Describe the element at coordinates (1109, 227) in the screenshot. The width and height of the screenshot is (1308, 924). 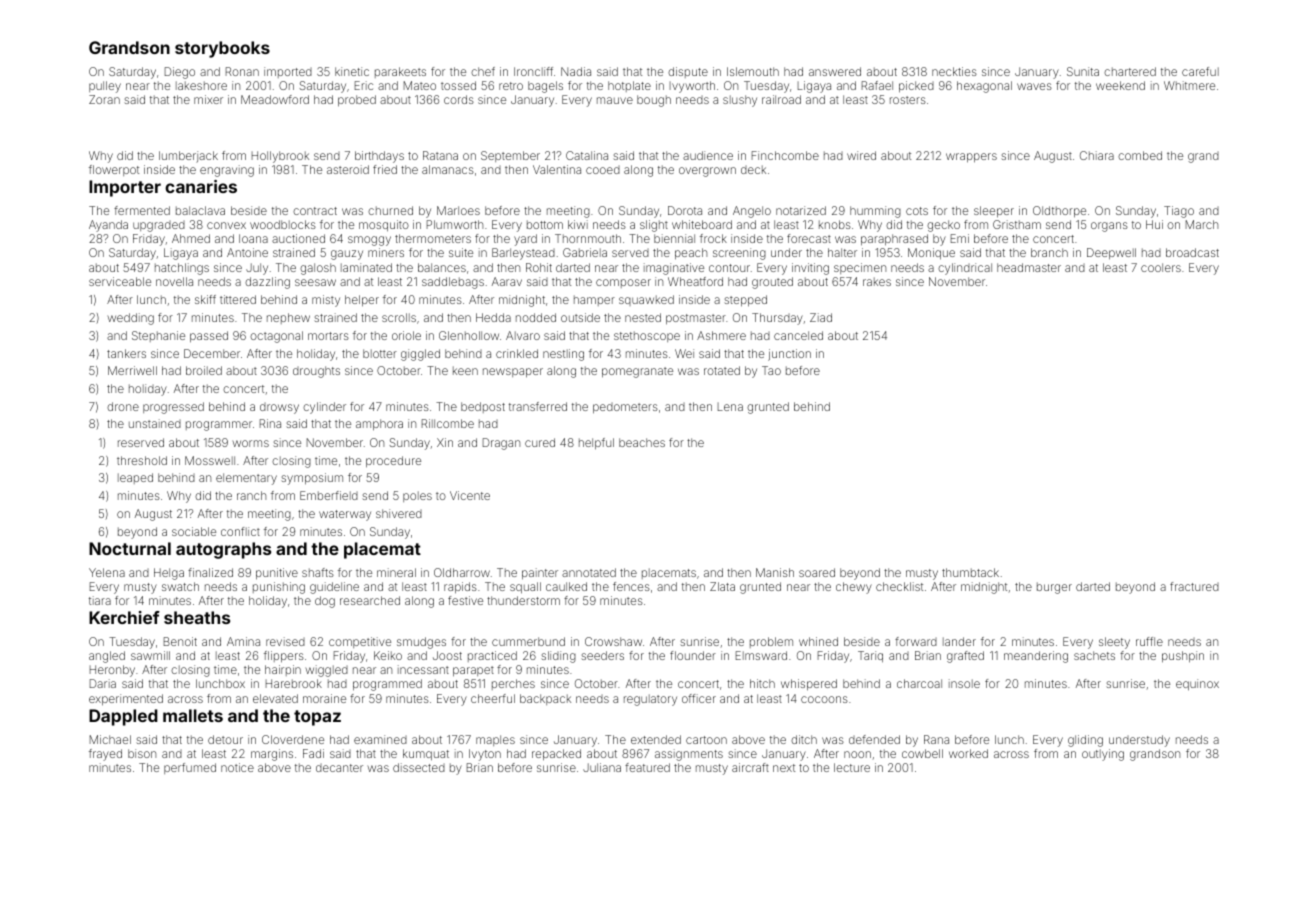
I see `organs` at that location.
